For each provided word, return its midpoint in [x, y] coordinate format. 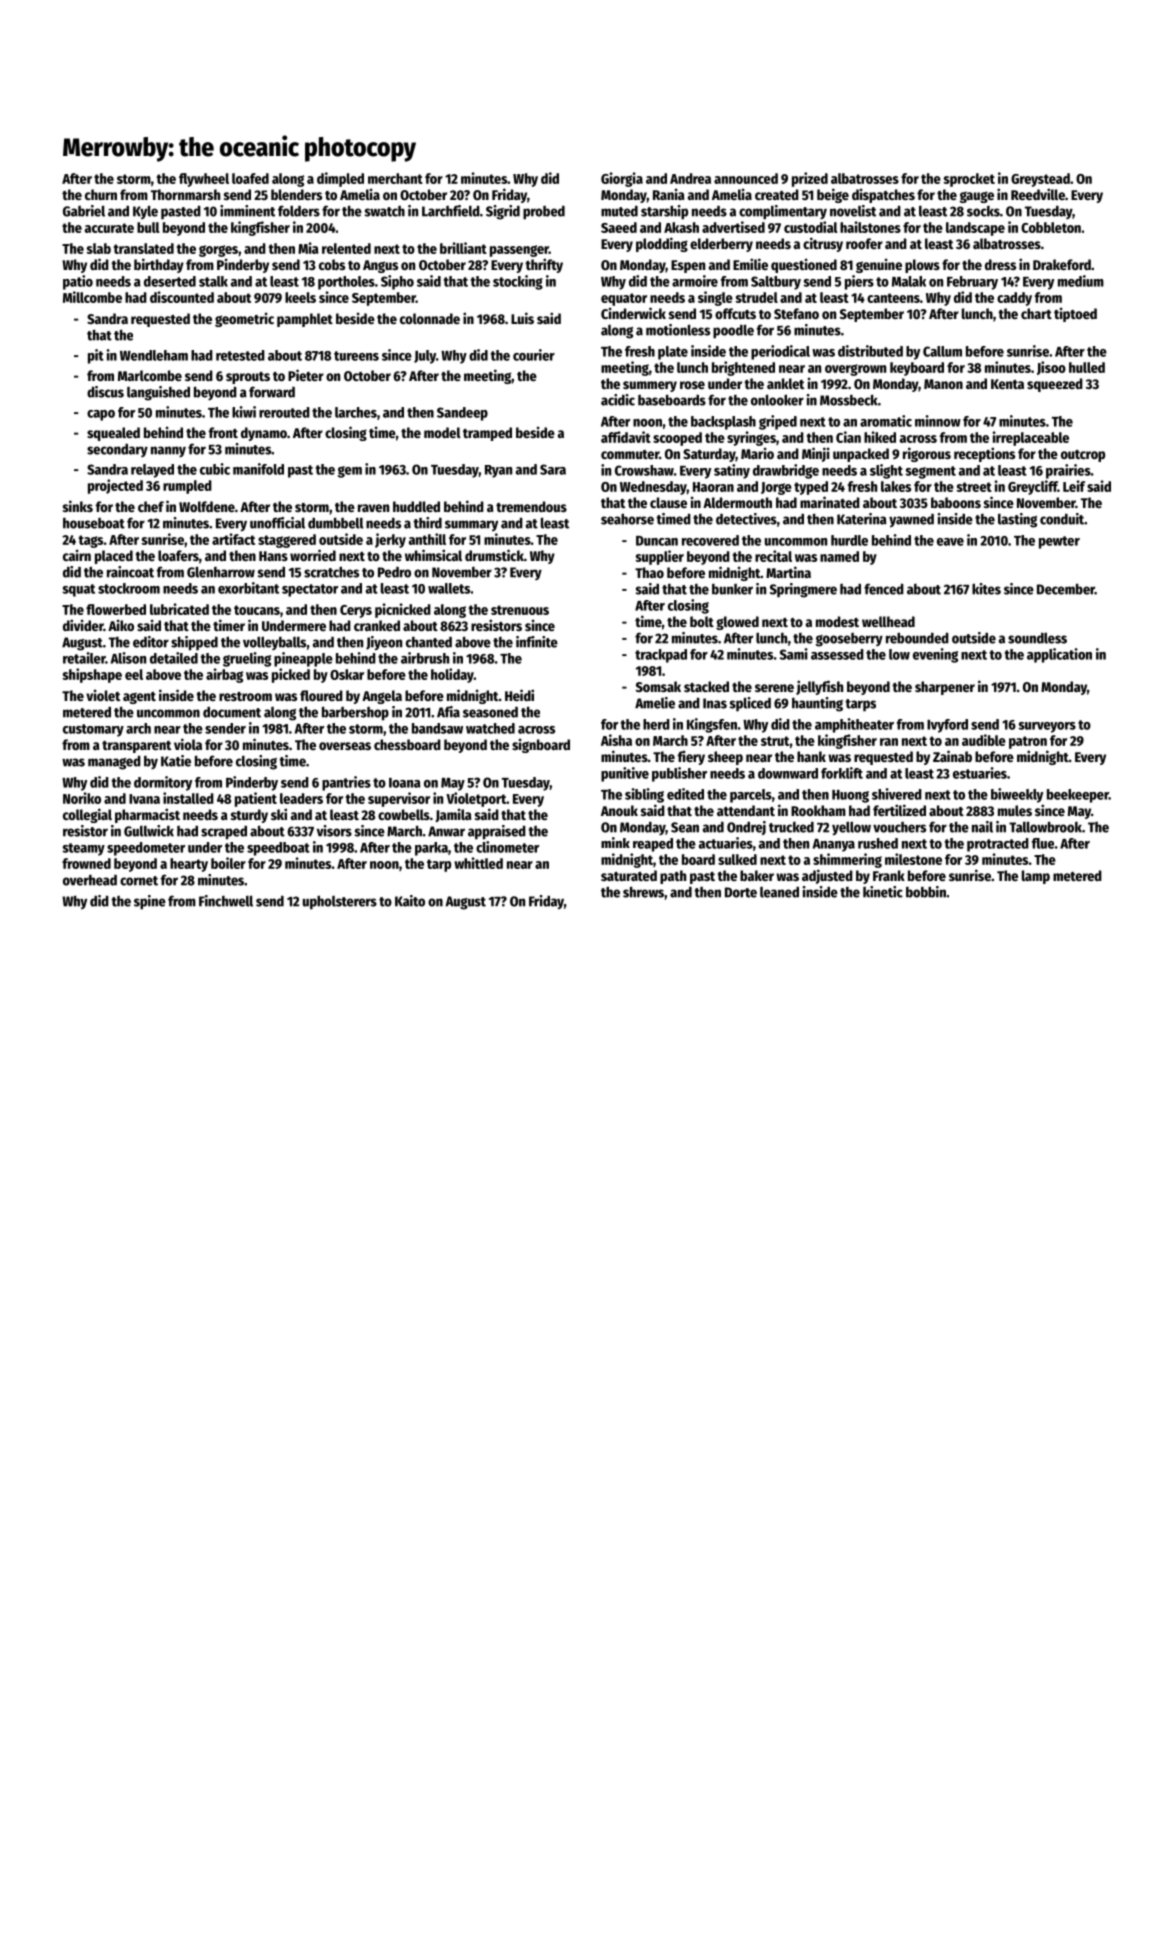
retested [240, 355]
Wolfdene [207, 506]
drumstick [494, 555]
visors [334, 831]
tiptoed [1075, 314]
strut [775, 741]
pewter [1059, 542]
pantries [346, 783]
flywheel [204, 180]
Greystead [1040, 180]
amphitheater [854, 725]
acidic [618, 400]
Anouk [619, 810]
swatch [384, 211]
